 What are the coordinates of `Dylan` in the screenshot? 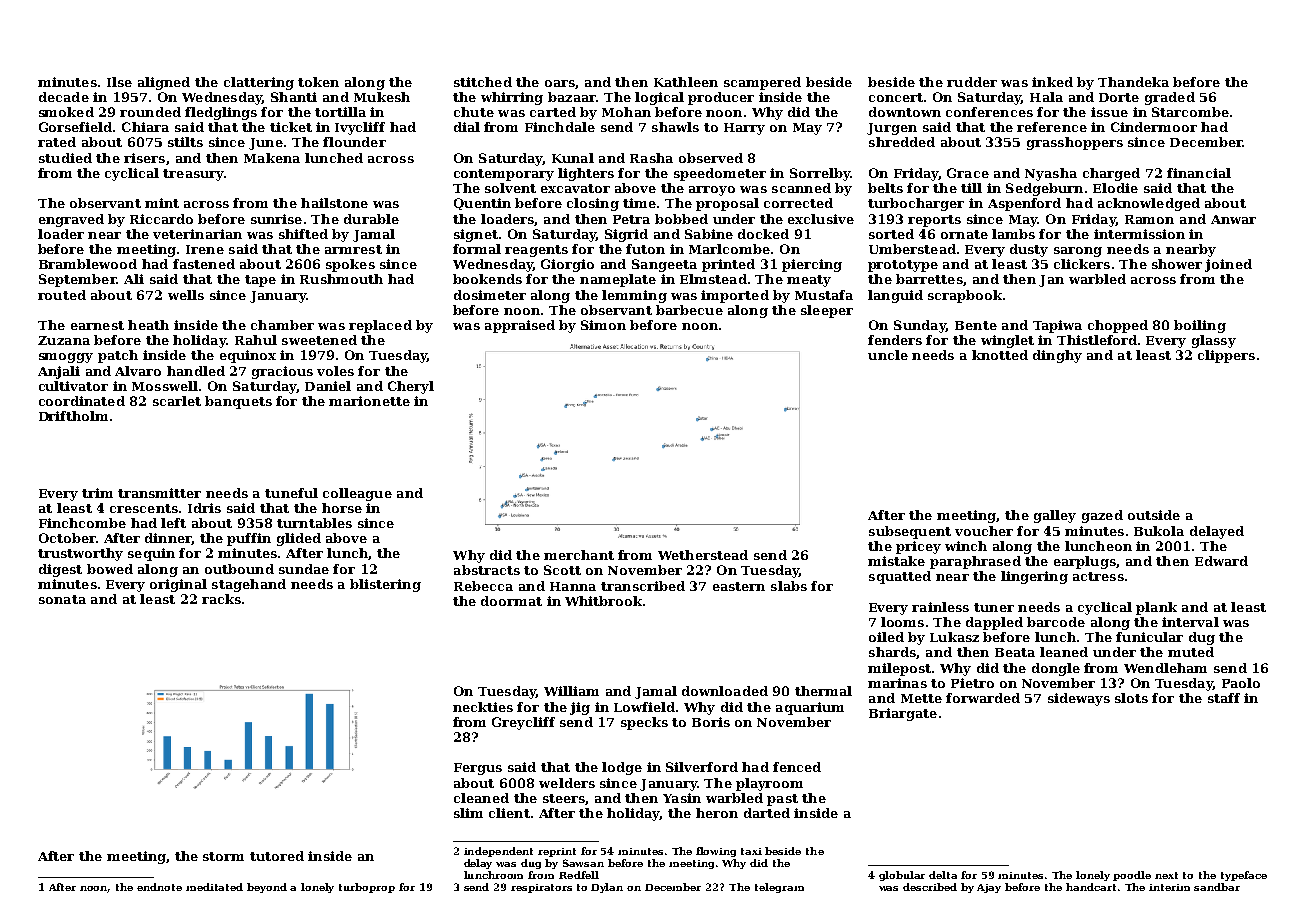 It's located at (607, 888).
